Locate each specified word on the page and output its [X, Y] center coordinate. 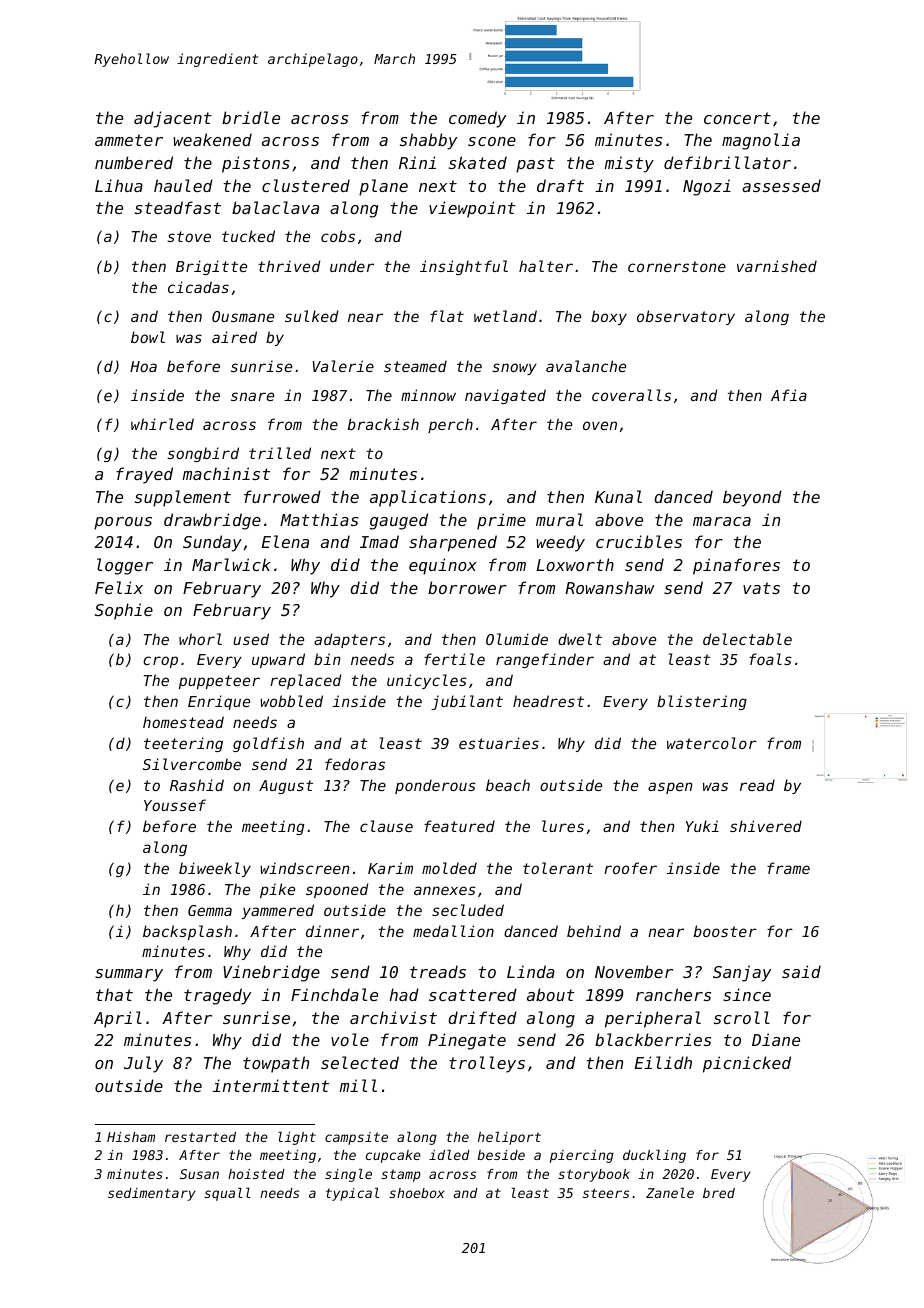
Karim [390, 868]
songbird [203, 454]
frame [788, 868]
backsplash [187, 932]
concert [737, 118]
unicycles [427, 681]
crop [160, 662]
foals [770, 659]
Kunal [618, 496]
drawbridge [212, 521]
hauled [183, 185]
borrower [467, 587]
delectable [747, 639]
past [535, 165]
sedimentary [152, 1194]
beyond [752, 498]
